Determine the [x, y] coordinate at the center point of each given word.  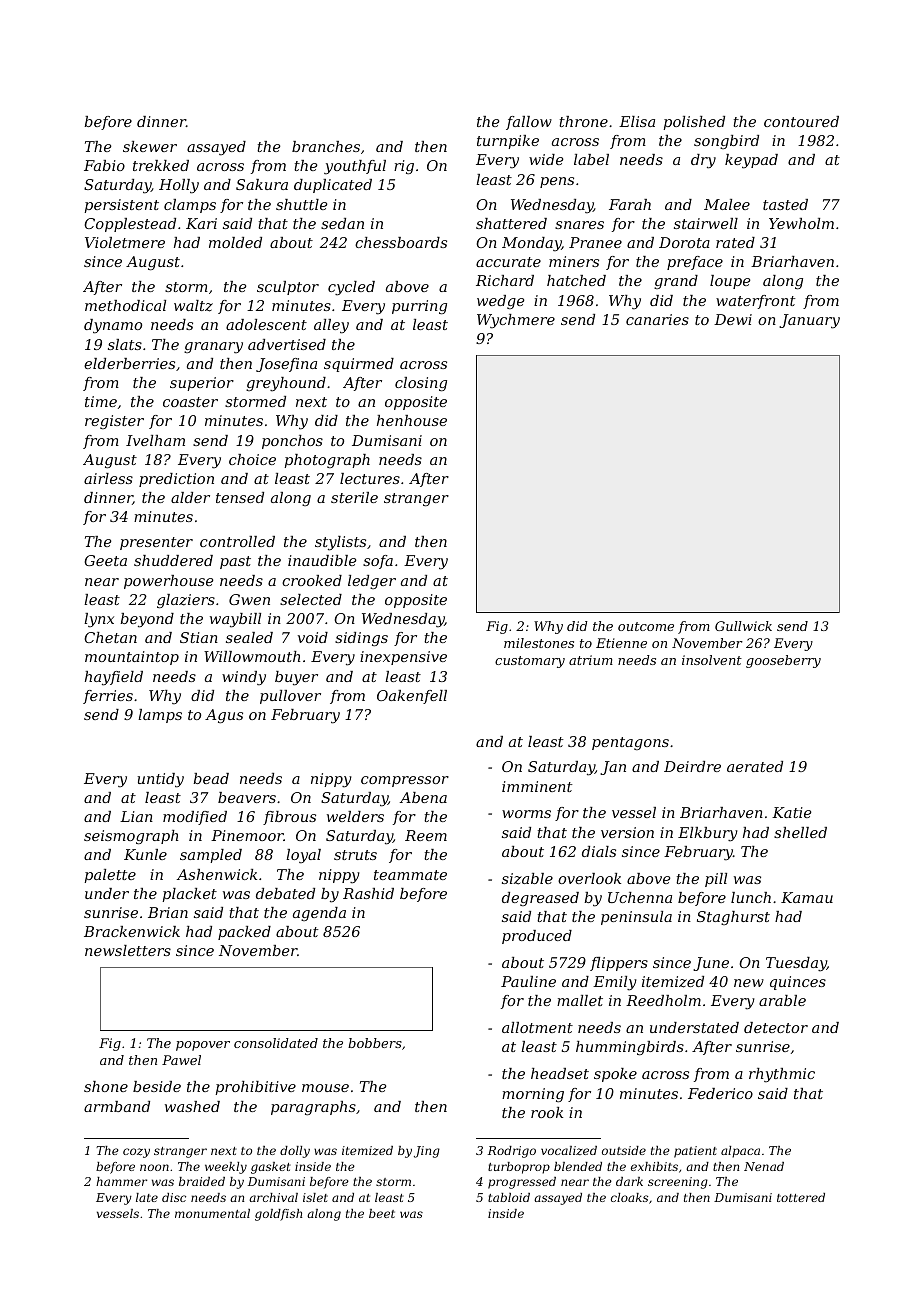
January [809, 321]
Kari [201, 223]
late [147, 1197]
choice [252, 459]
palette [110, 876]
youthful [355, 167]
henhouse [412, 420]
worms [526, 814]
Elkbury [708, 834]
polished [694, 123]
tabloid [509, 1197]
